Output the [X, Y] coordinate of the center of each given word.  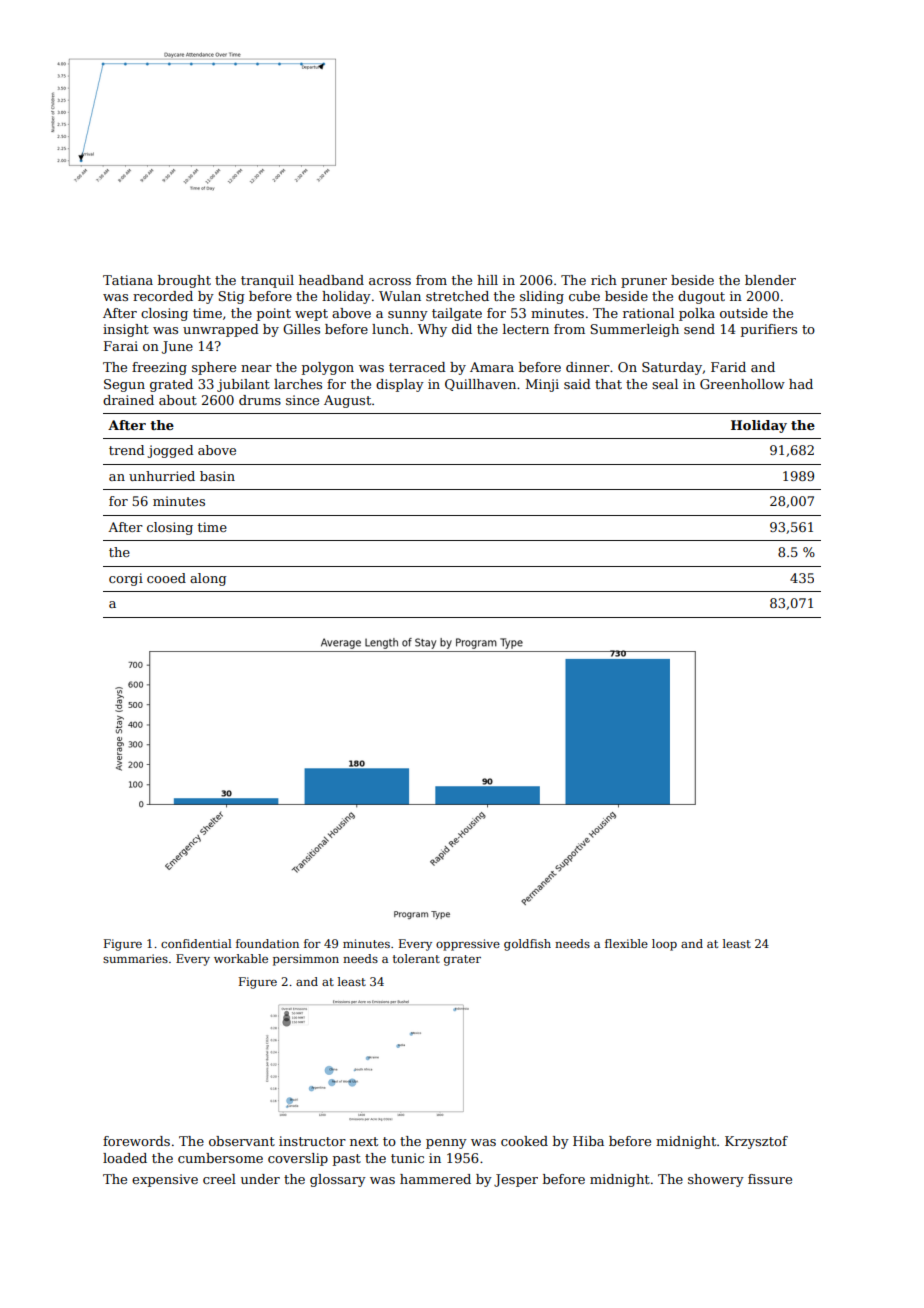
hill [487, 280]
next [364, 1141]
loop [664, 945]
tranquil [267, 281]
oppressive [468, 945]
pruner [644, 283]
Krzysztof [756, 1142]
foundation [267, 943]
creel [219, 1179]
